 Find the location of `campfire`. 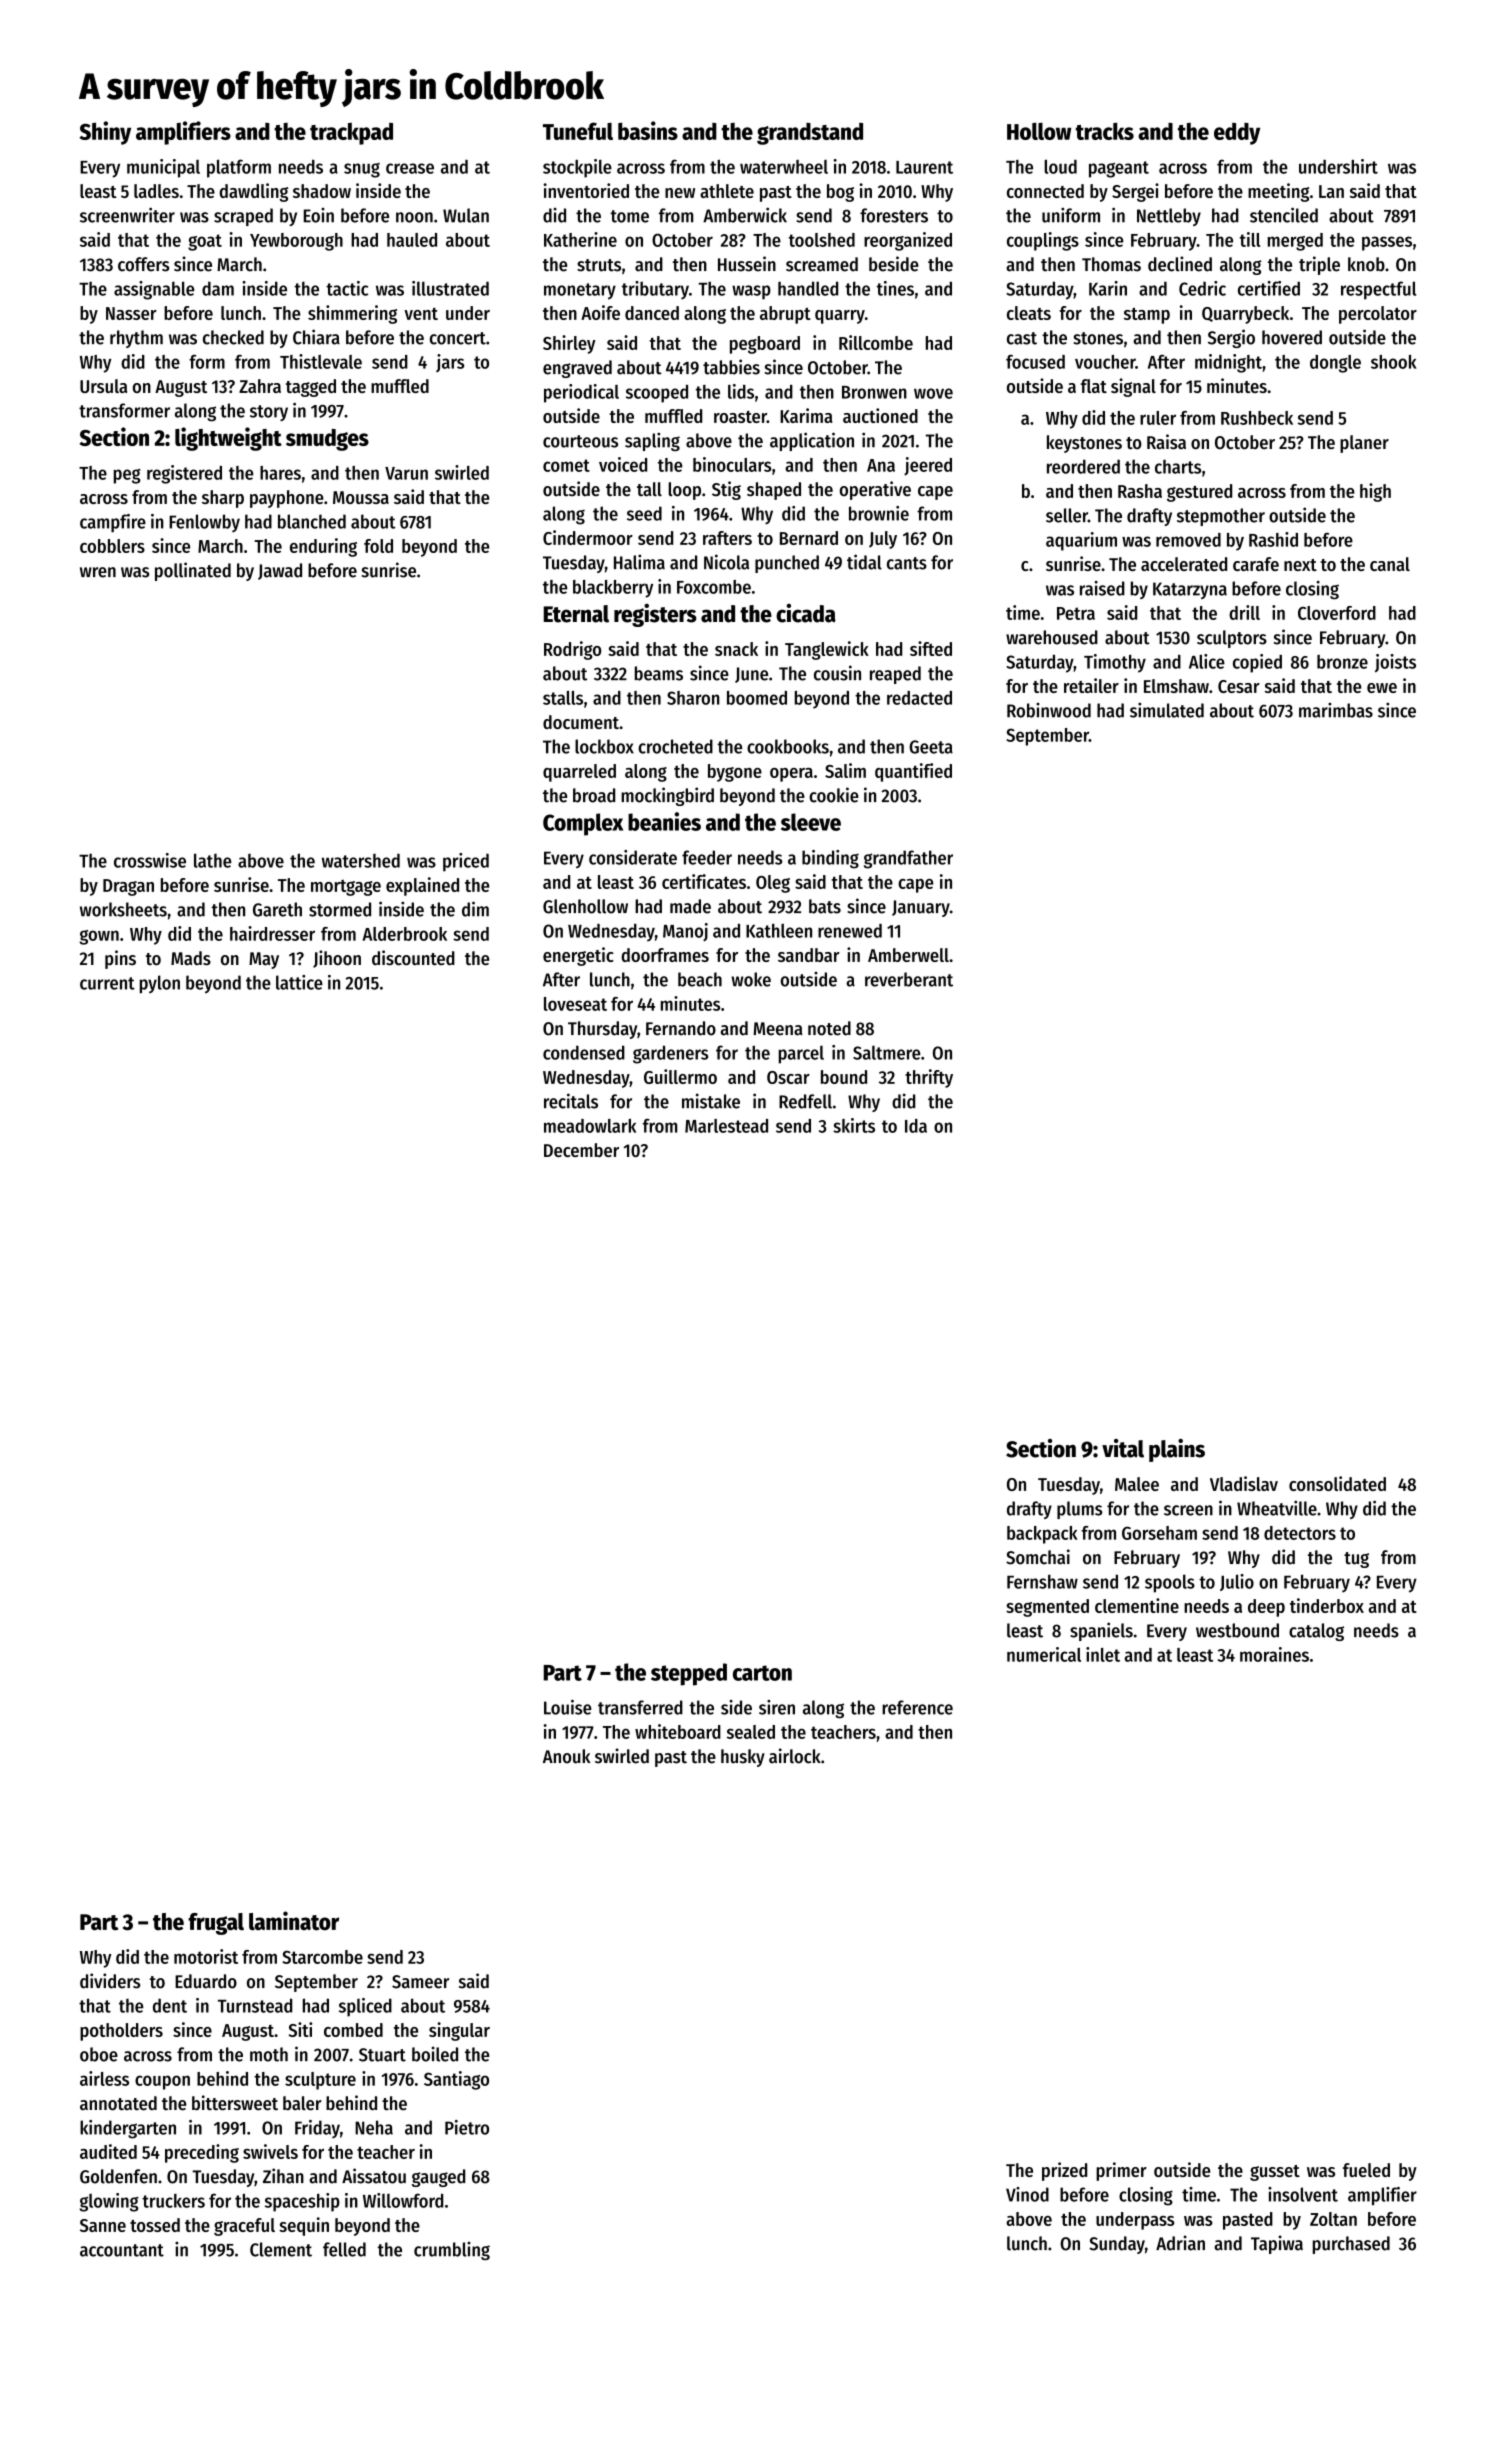

campfire is located at coordinates (113, 523).
